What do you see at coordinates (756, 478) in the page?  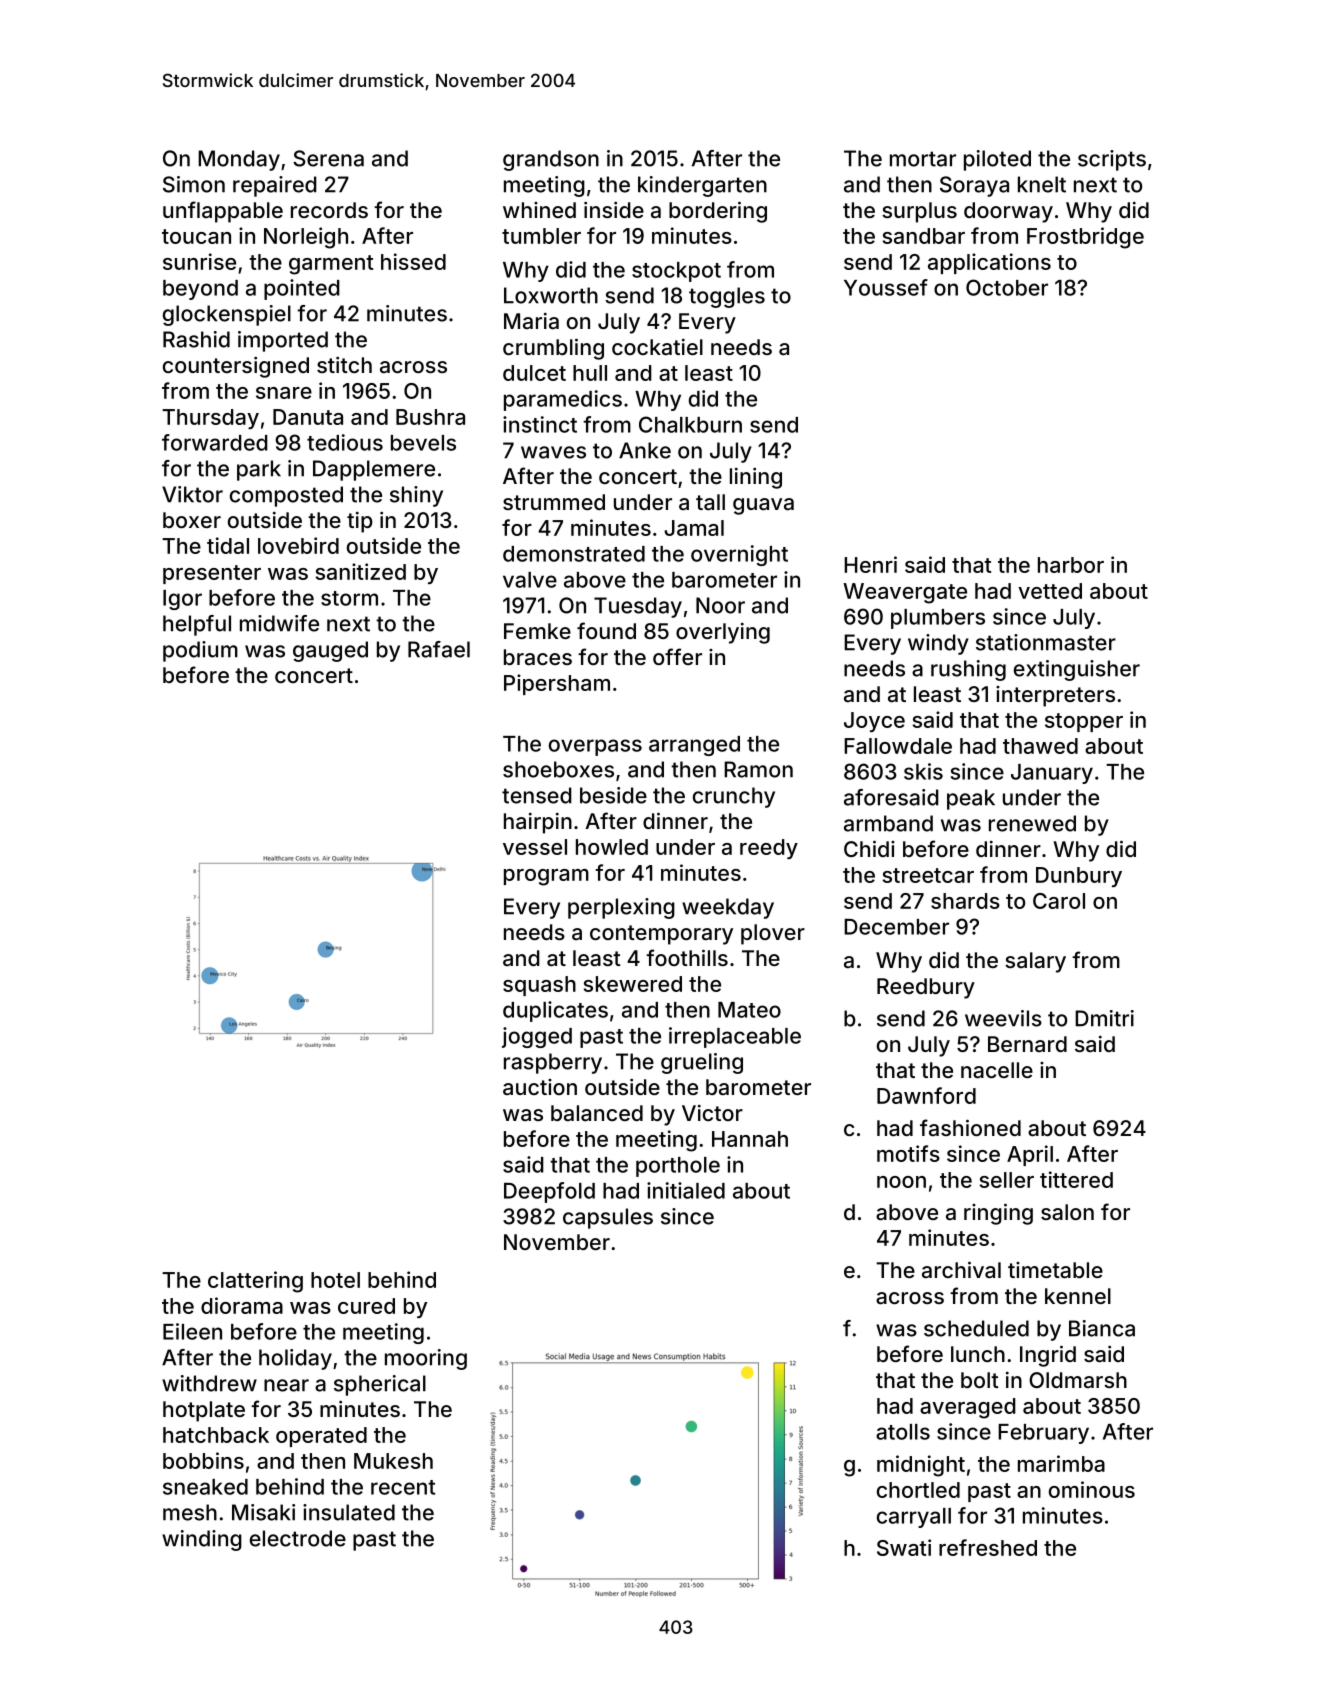 I see `lining` at bounding box center [756, 478].
